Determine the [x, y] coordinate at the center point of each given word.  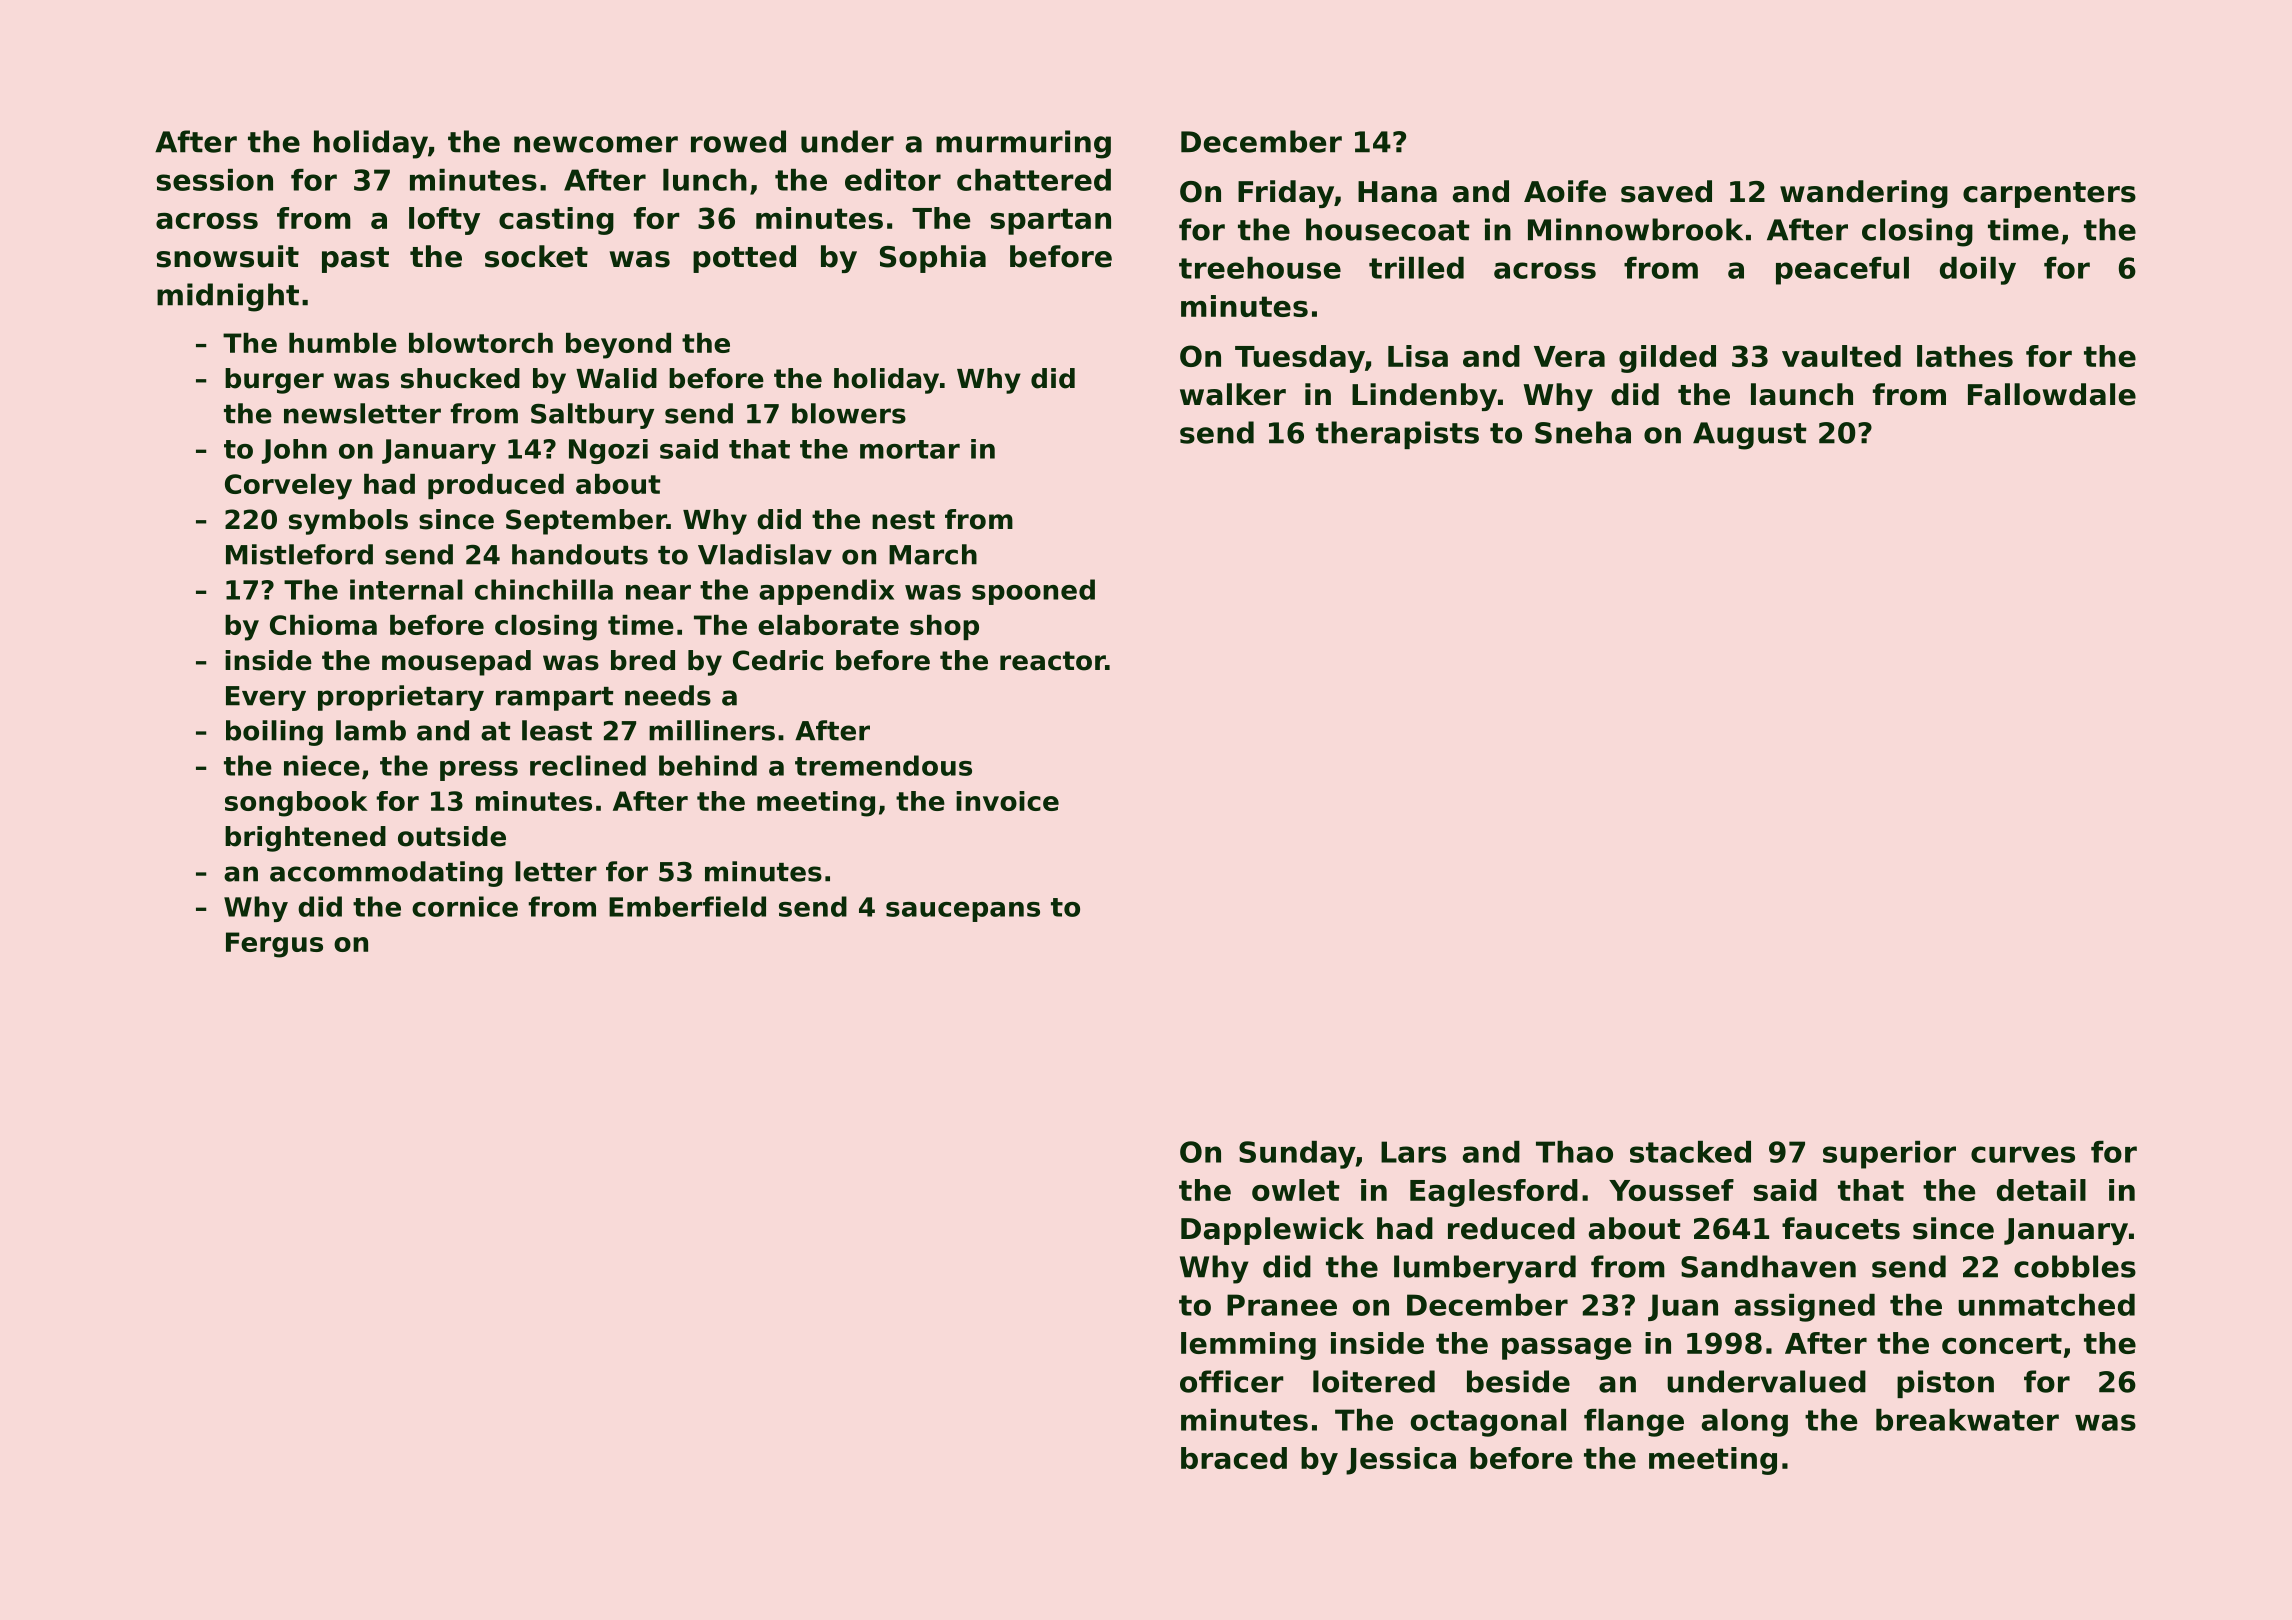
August [1750, 436]
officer [1232, 1381]
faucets [1841, 1228]
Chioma [323, 625]
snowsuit [228, 256]
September [586, 522]
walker [1233, 394]
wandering [1864, 194]
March [933, 554]
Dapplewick [1272, 1231]
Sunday [1297, 1155]
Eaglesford [1494, 1193]
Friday [1286, 194]
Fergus [274, 945]
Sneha [1583, 432]
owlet [1296, 1190]
